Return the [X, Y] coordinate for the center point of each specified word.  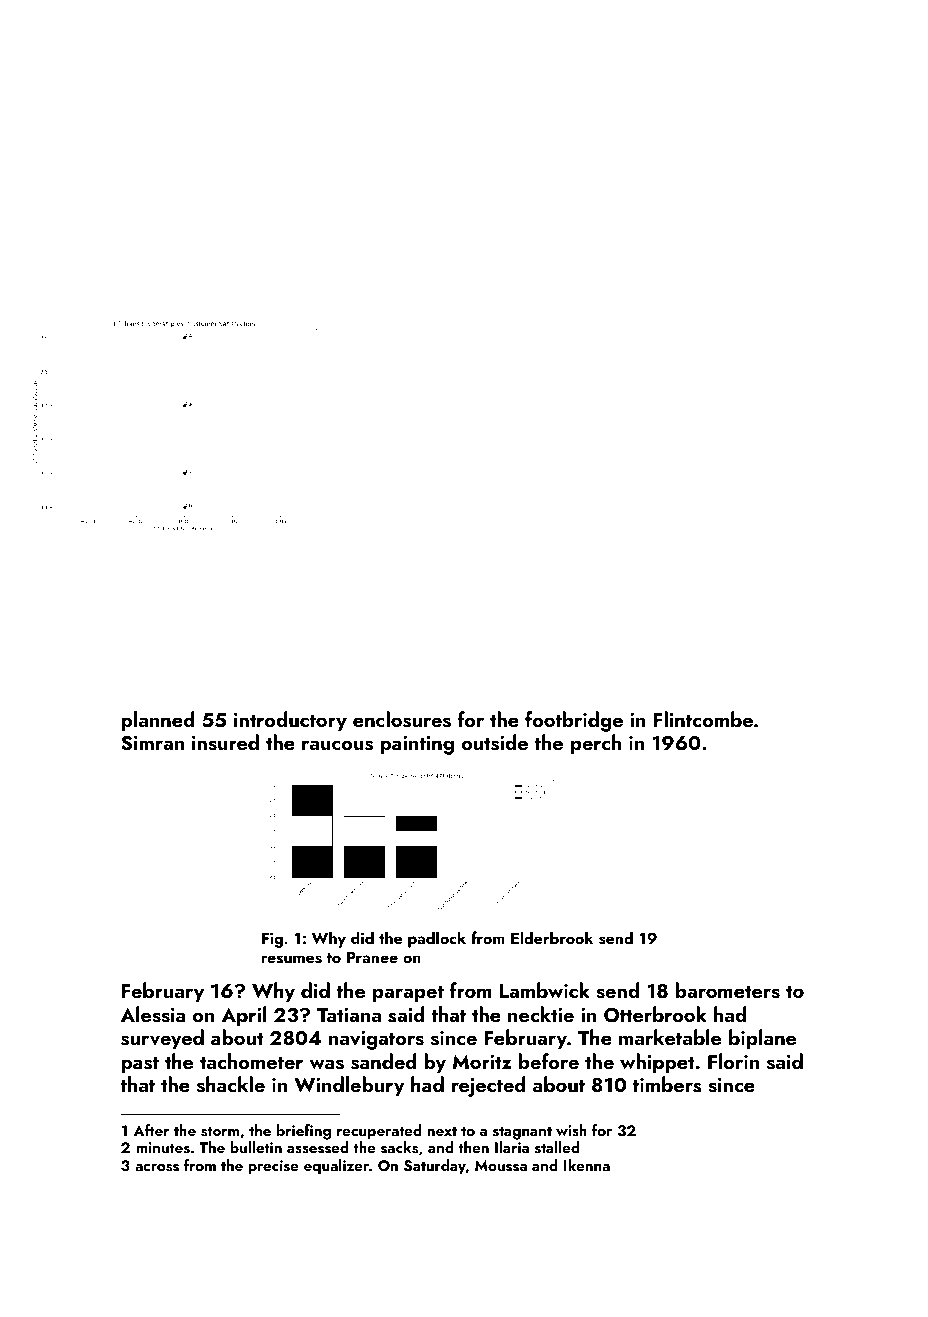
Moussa [501, 1166]
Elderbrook [552, 937]
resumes [291, 959]
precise [273, 1167]
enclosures [402, 719]
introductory [290, 721]
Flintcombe [703, 719]
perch [596, 744]
